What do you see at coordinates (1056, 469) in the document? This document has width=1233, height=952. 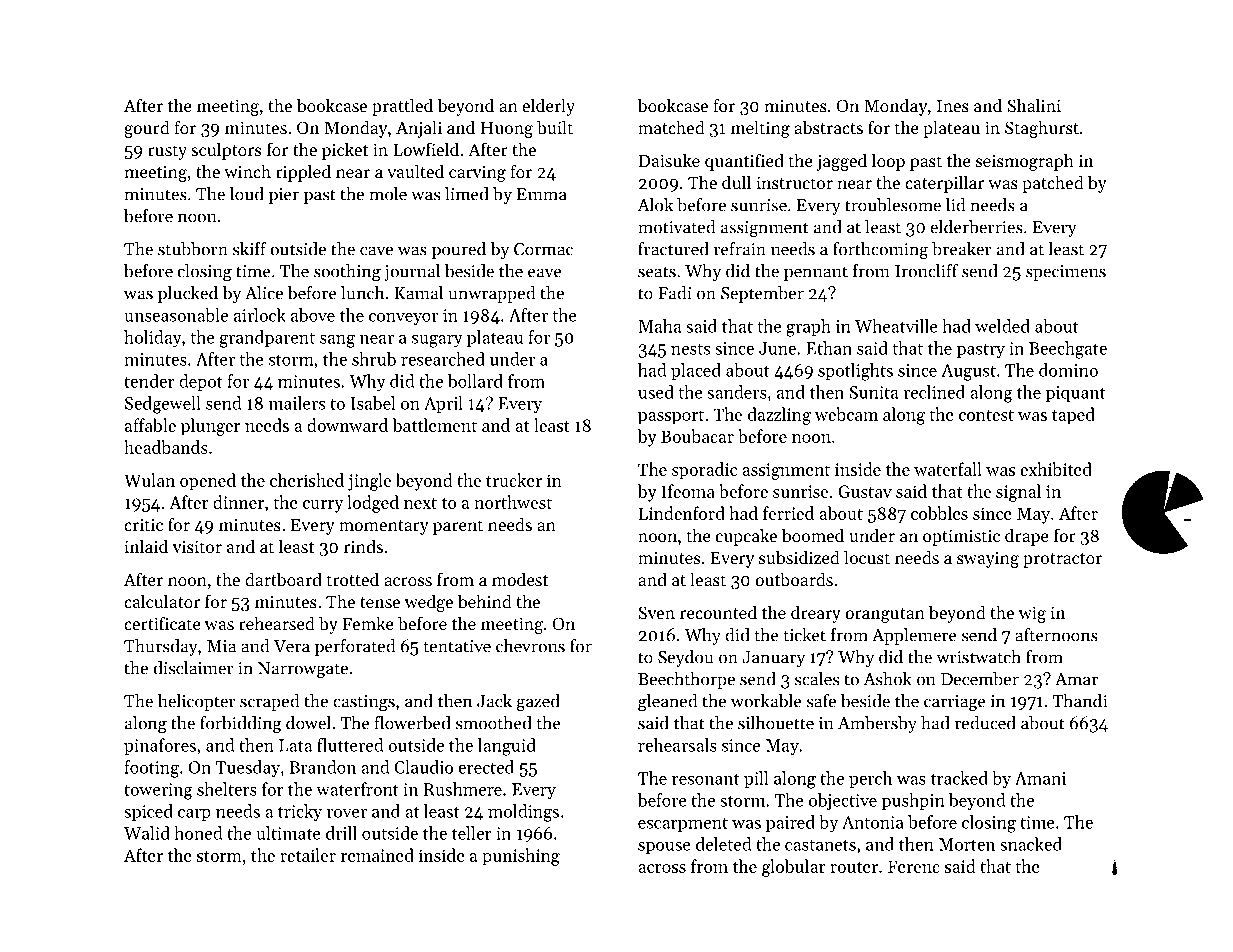 I see `exhibited` at bounding box center [1056, 469].
